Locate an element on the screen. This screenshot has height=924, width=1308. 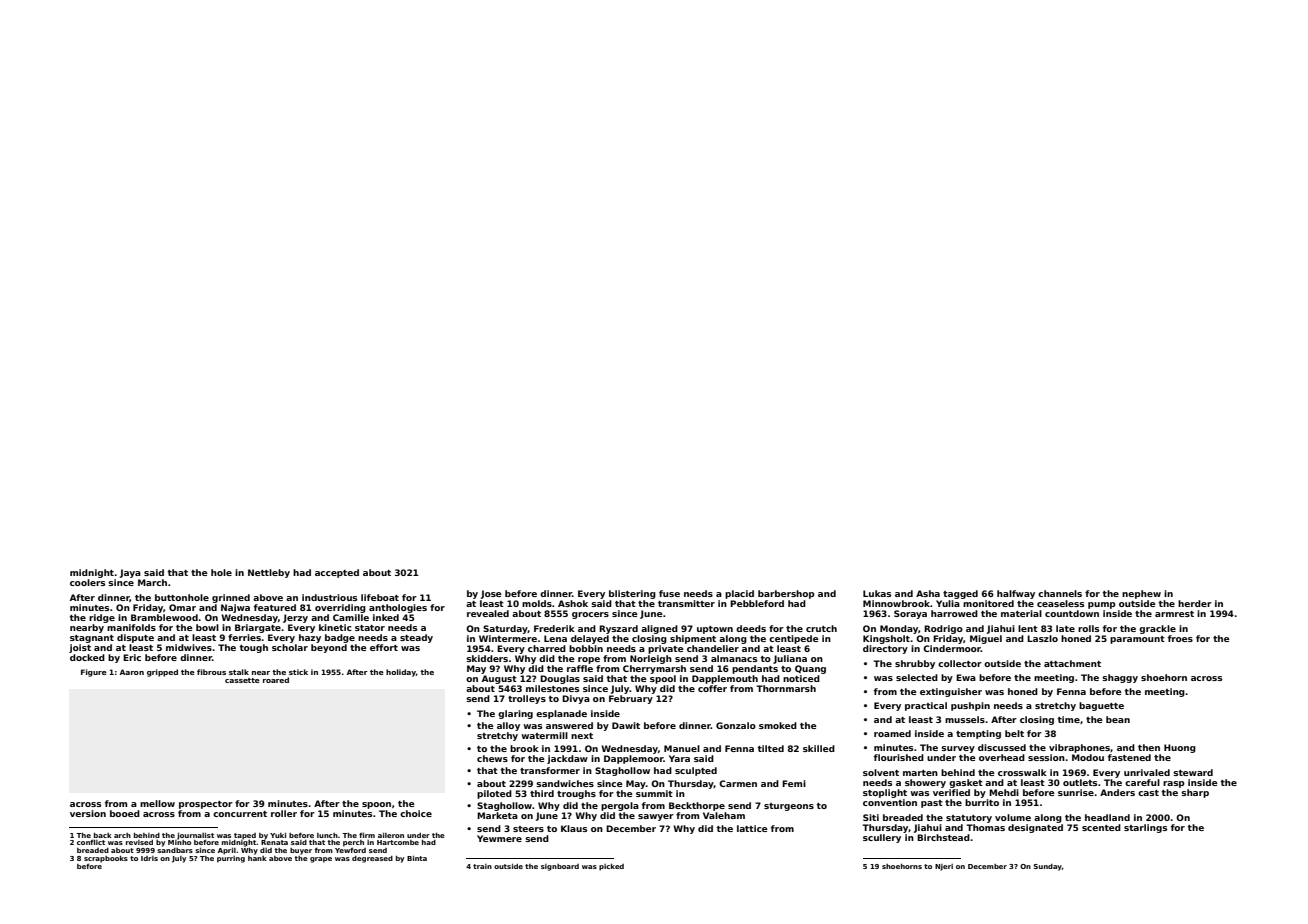
watermill is located at coordinates (544, 735).
